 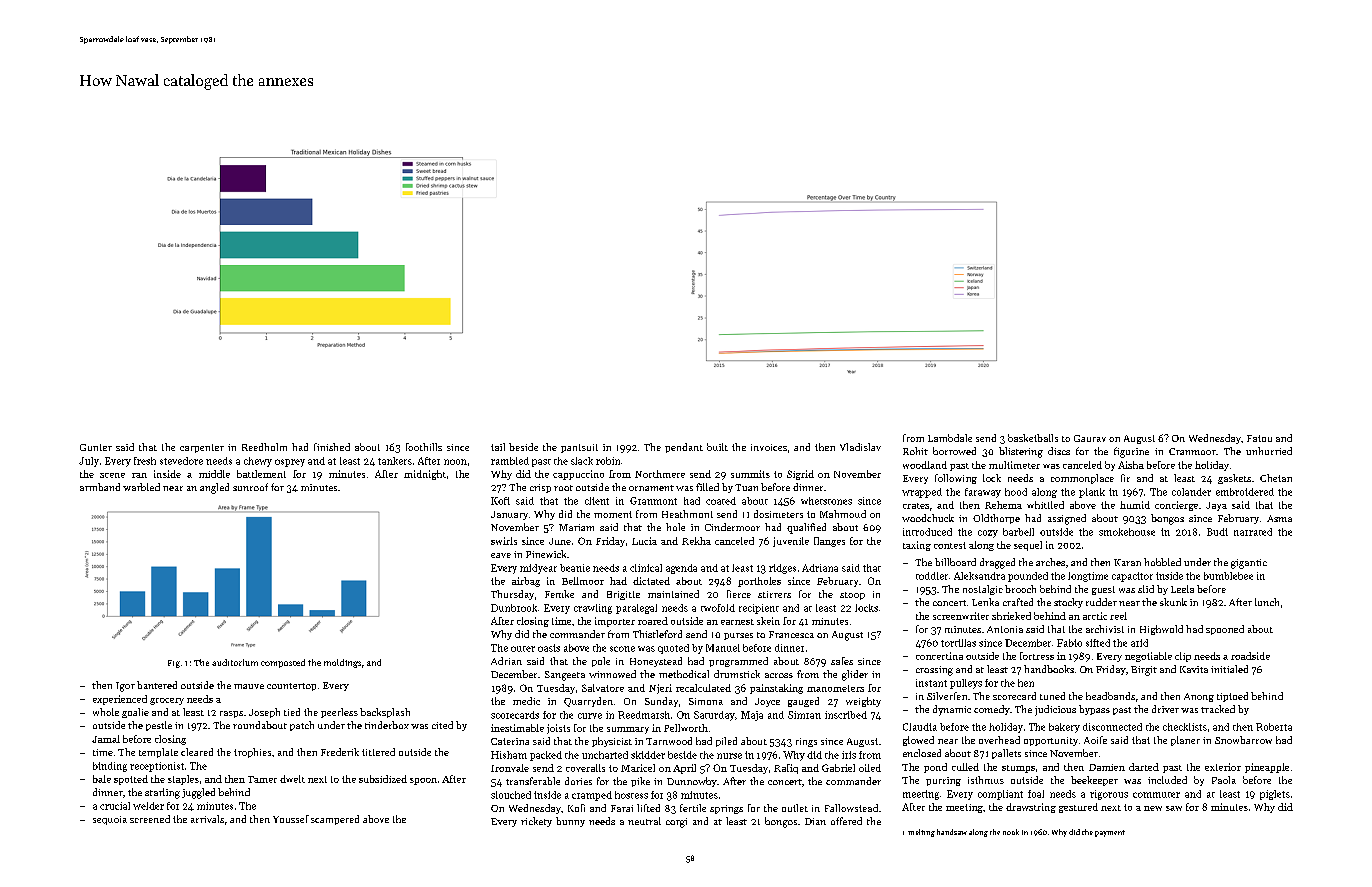 I want to click on Claudia, so click(x=920, y=727).
